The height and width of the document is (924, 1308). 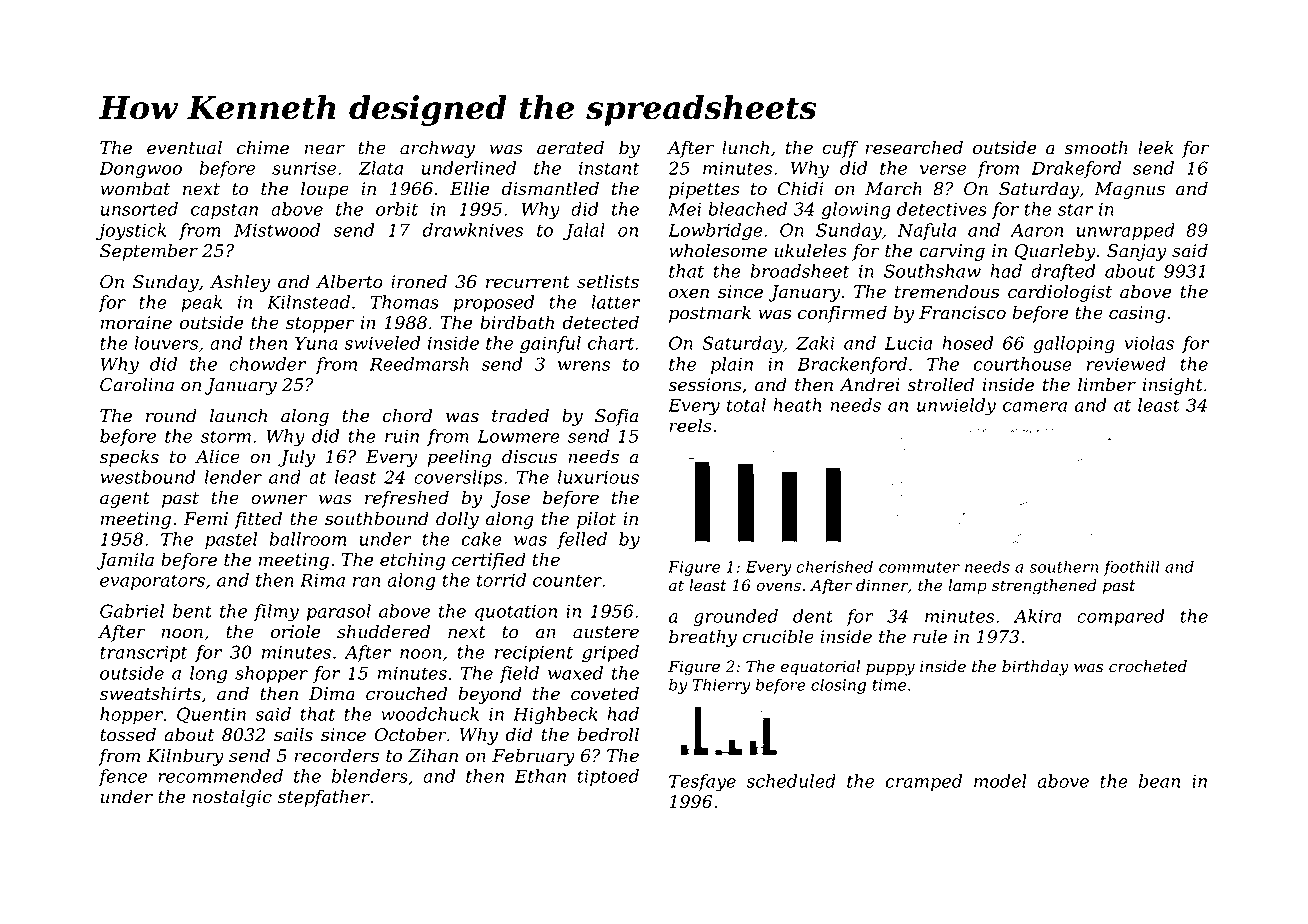 What do you see at coordinates (718, 250) in the document?
I see `wholesome` at bounding box center [718, 250].
